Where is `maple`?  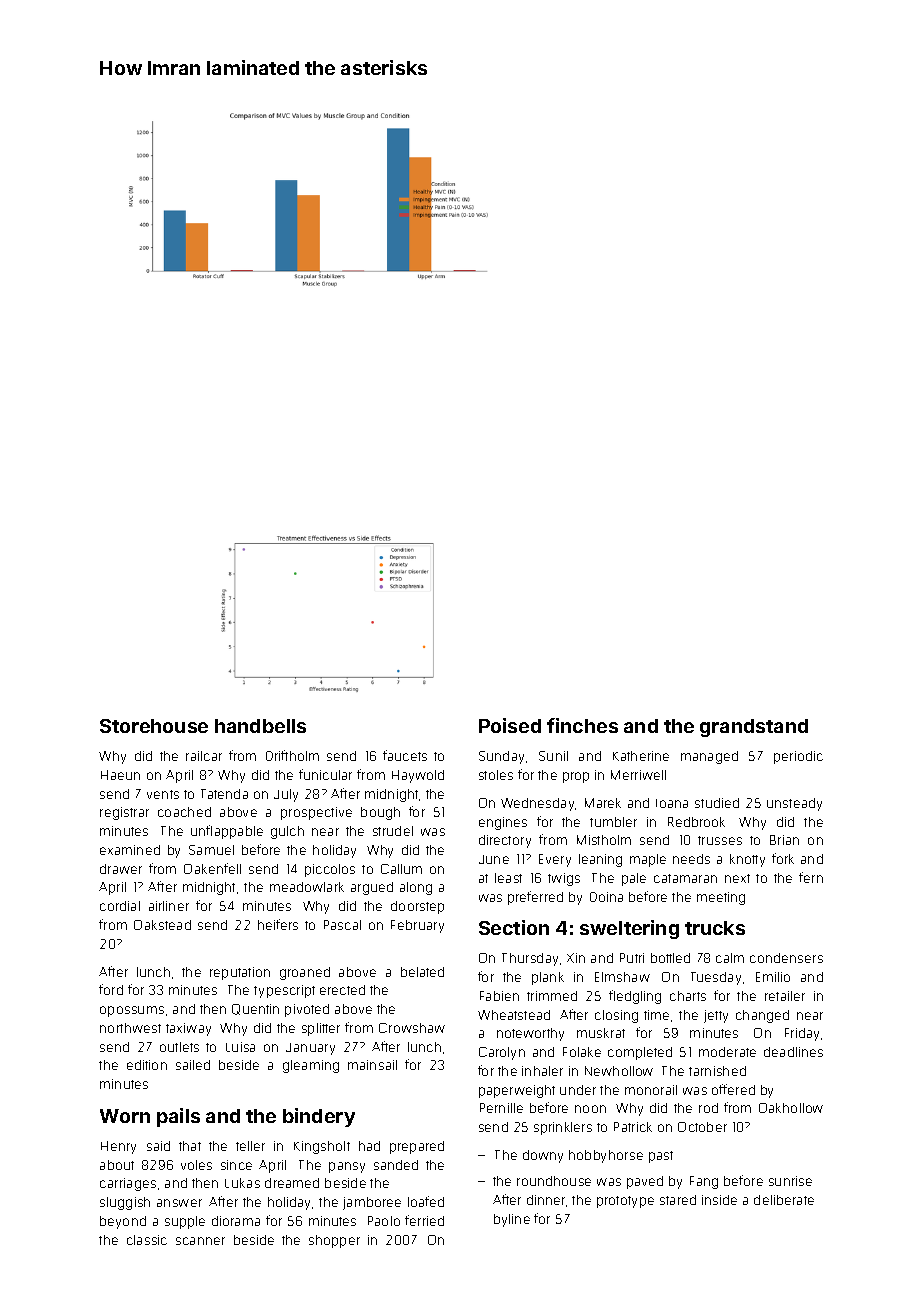
maple is located at coordinates (648, 860).
